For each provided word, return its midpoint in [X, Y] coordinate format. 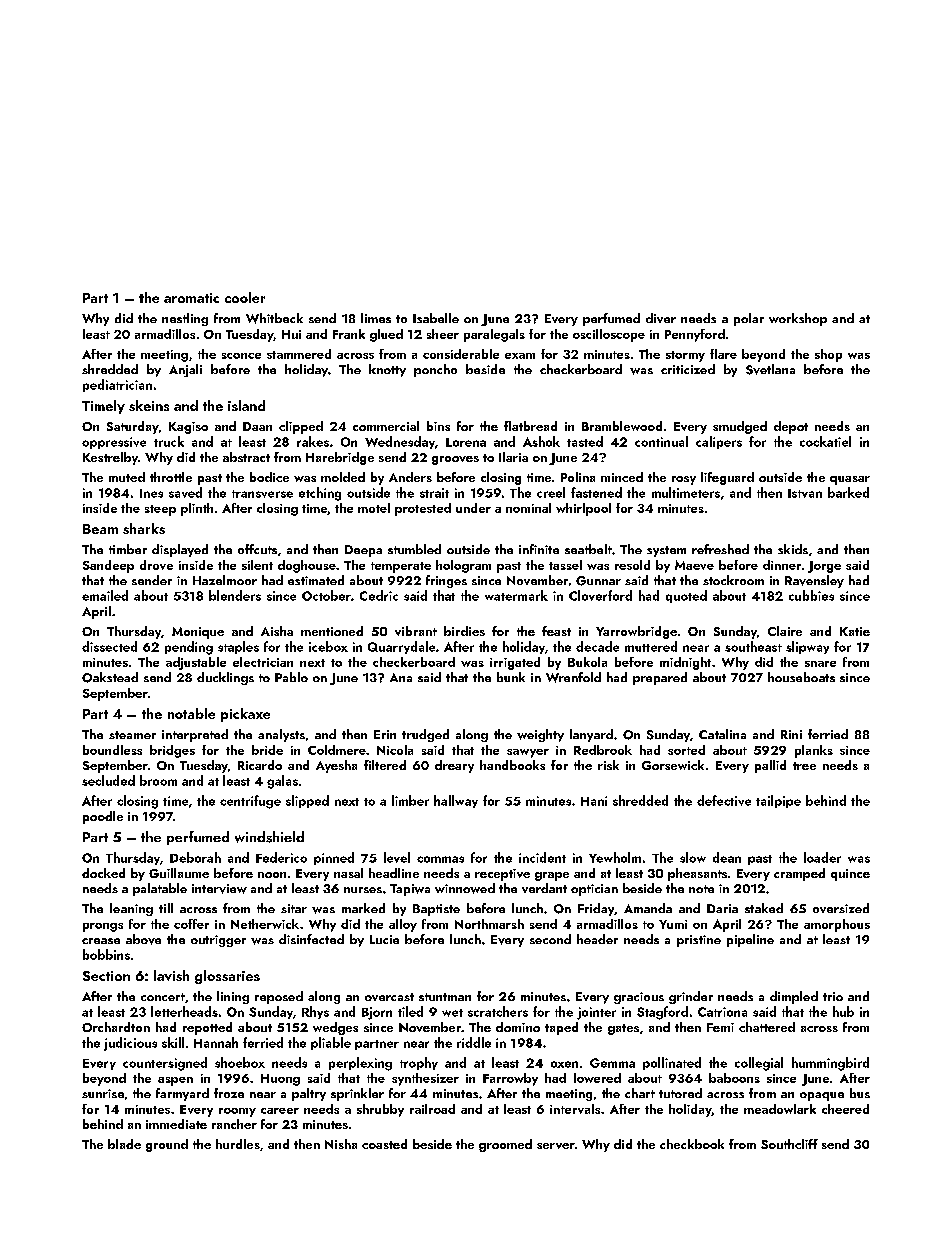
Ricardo [260, 765]
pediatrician [117, 385]
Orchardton [116, 1027]
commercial [386, 426]
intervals [575, 1109]
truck [169, 441]
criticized [688, 369]
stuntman [445, 997]
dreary [454, 766]
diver [661, 318]
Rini [791, 734]
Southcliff [789, 1144]
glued [386, 335]
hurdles [238, 1144]
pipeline [750, 940]
